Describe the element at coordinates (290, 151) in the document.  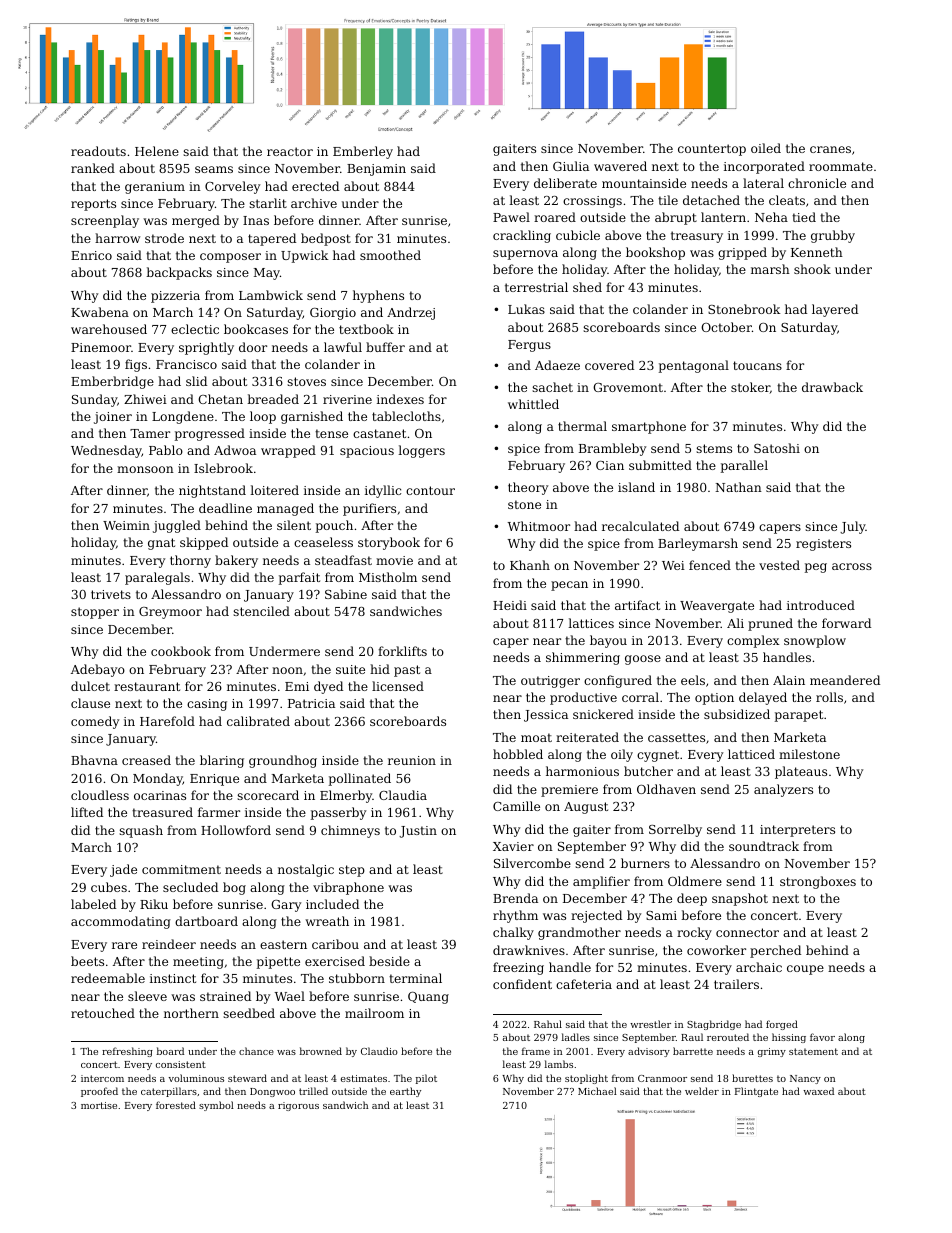
I see `reactor` at that location.
